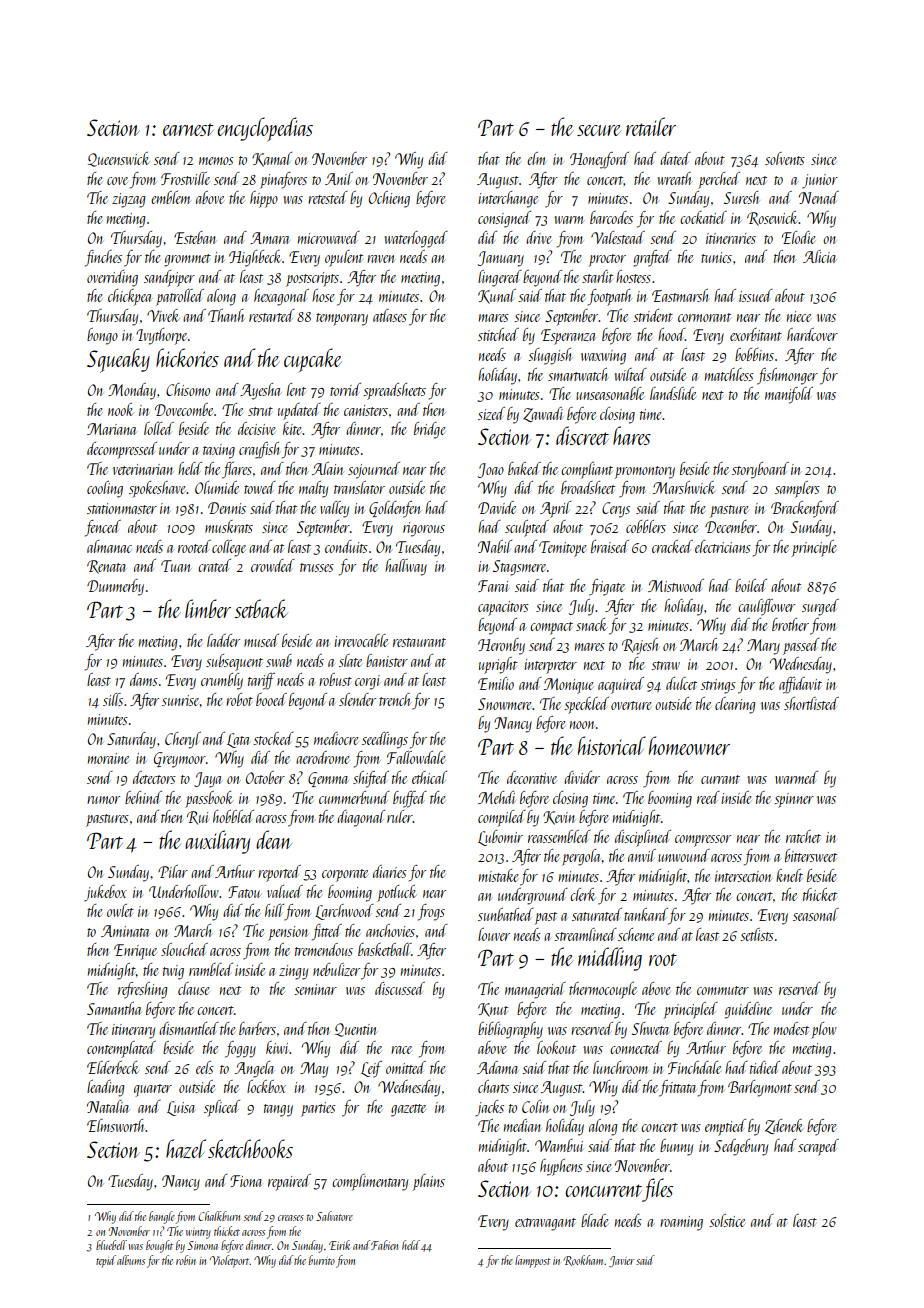 Image resolution: width=924 pixels, height=1308 pixels. I want to click on albums, so click(131, 1260).
